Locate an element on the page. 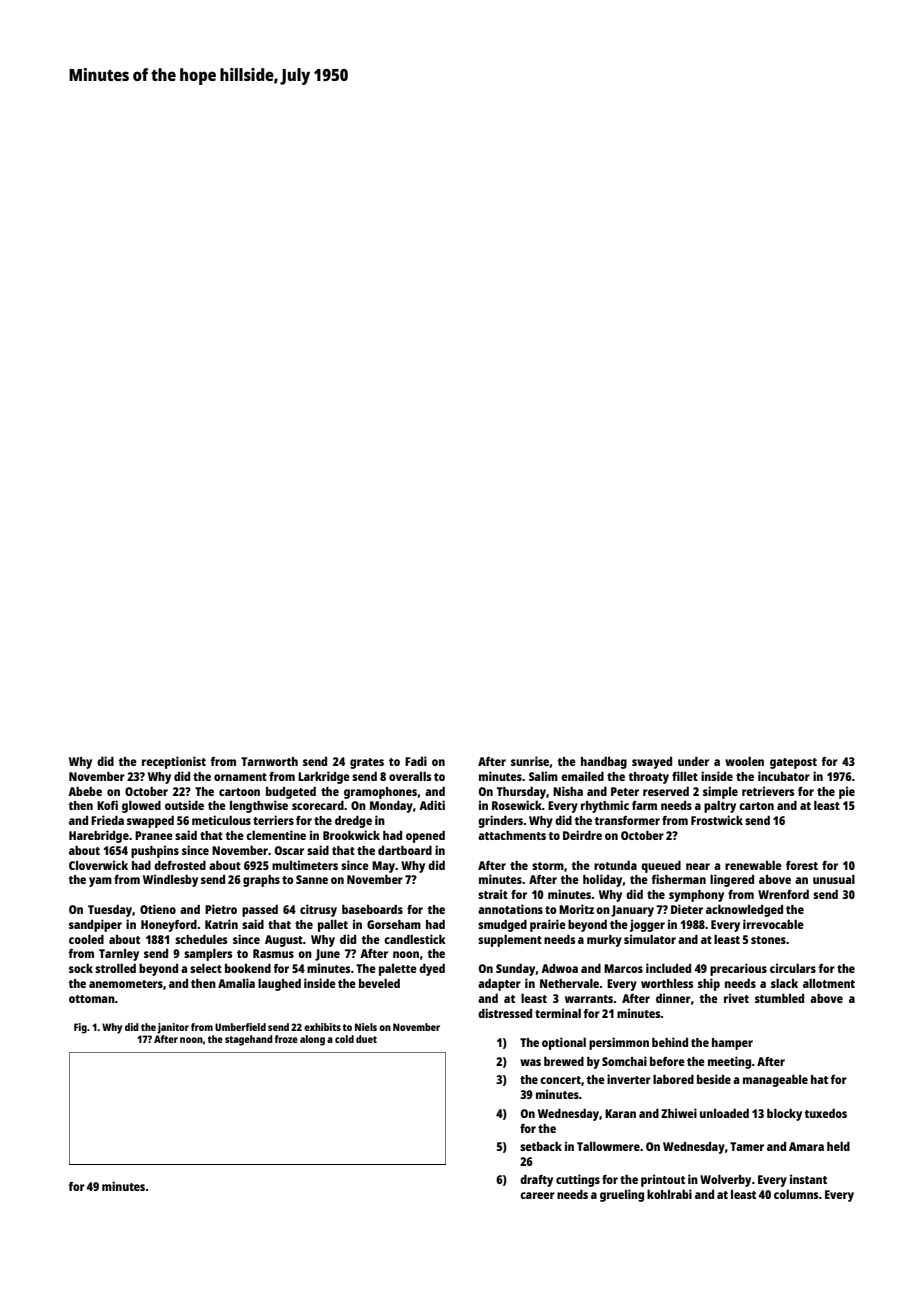 The width and height of the page is (924, 1308). carton is located at coordinates (756, 806).
